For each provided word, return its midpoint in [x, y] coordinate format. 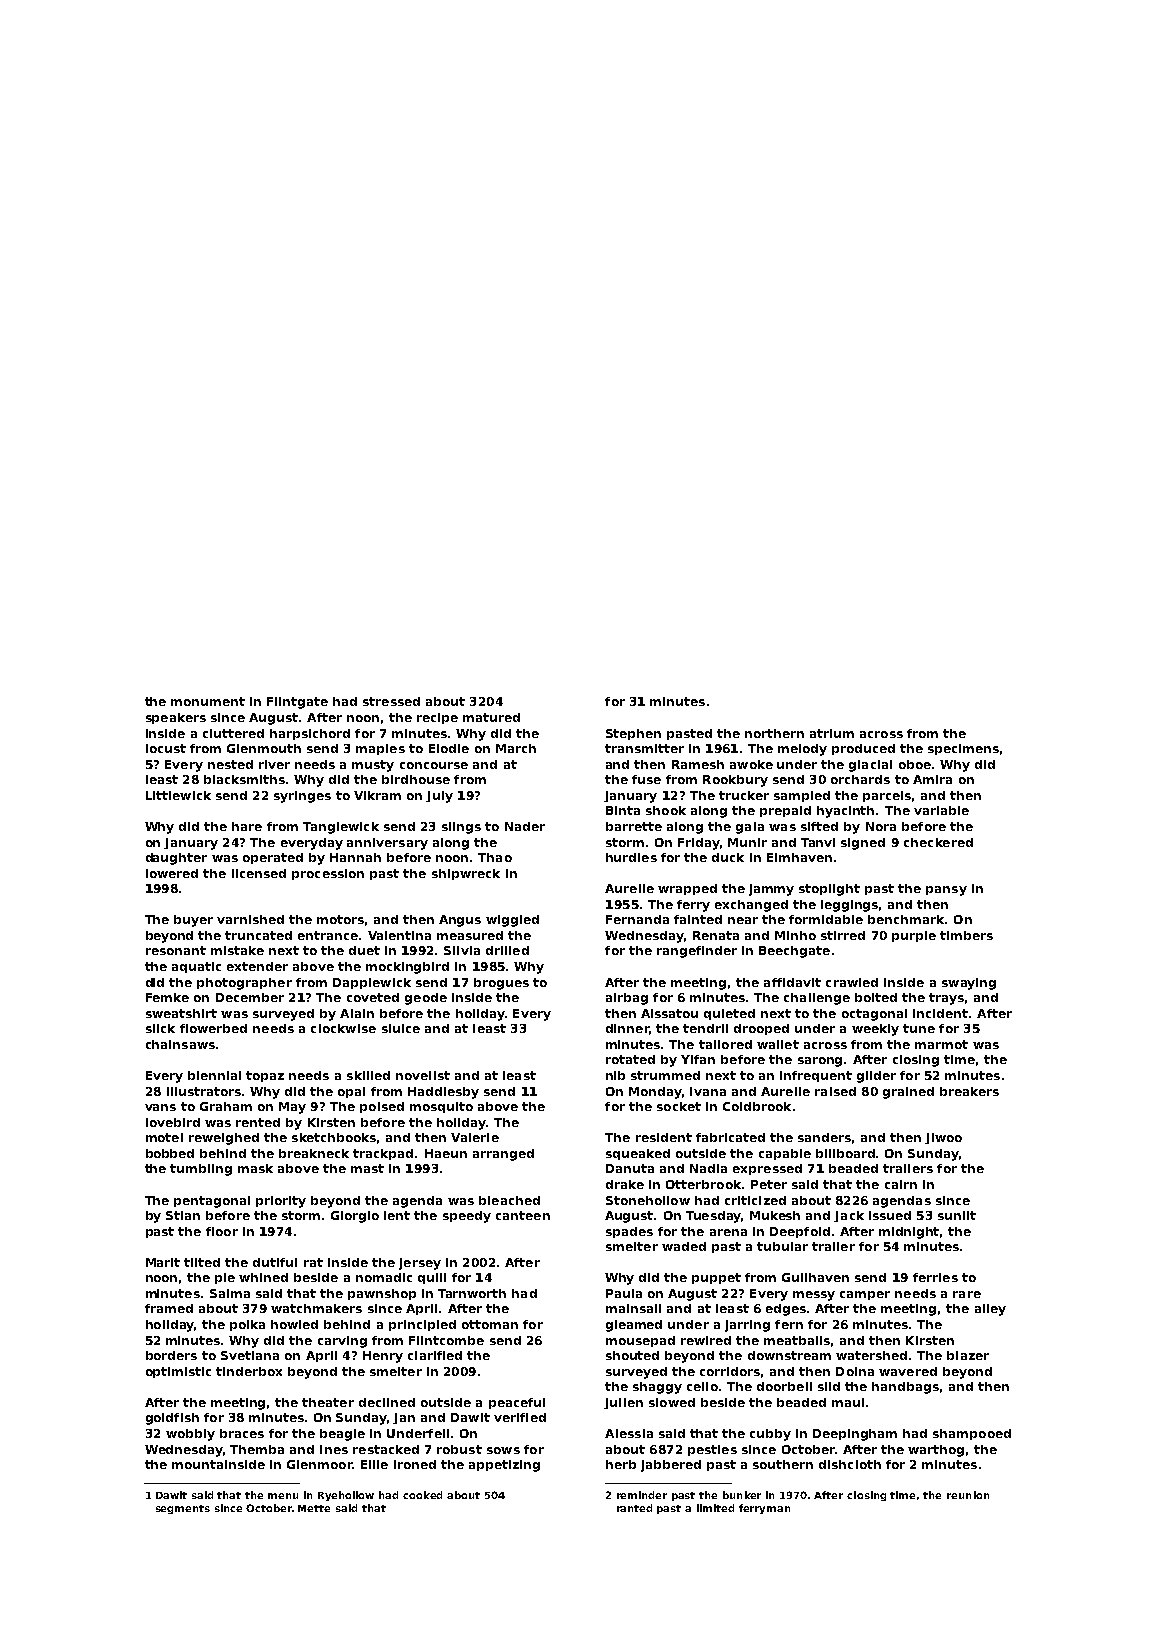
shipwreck [466, 874]
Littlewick [178, 795]
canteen [523, 1215]
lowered [172, 873]
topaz [265, 1076]
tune [919, 1028]
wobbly [190, 1435]
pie [225, 1278]
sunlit [957, 1215]
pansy [946, 891]
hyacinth [845, 812]
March [516, 748]
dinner [627, 1028]
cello [702, 1386]
